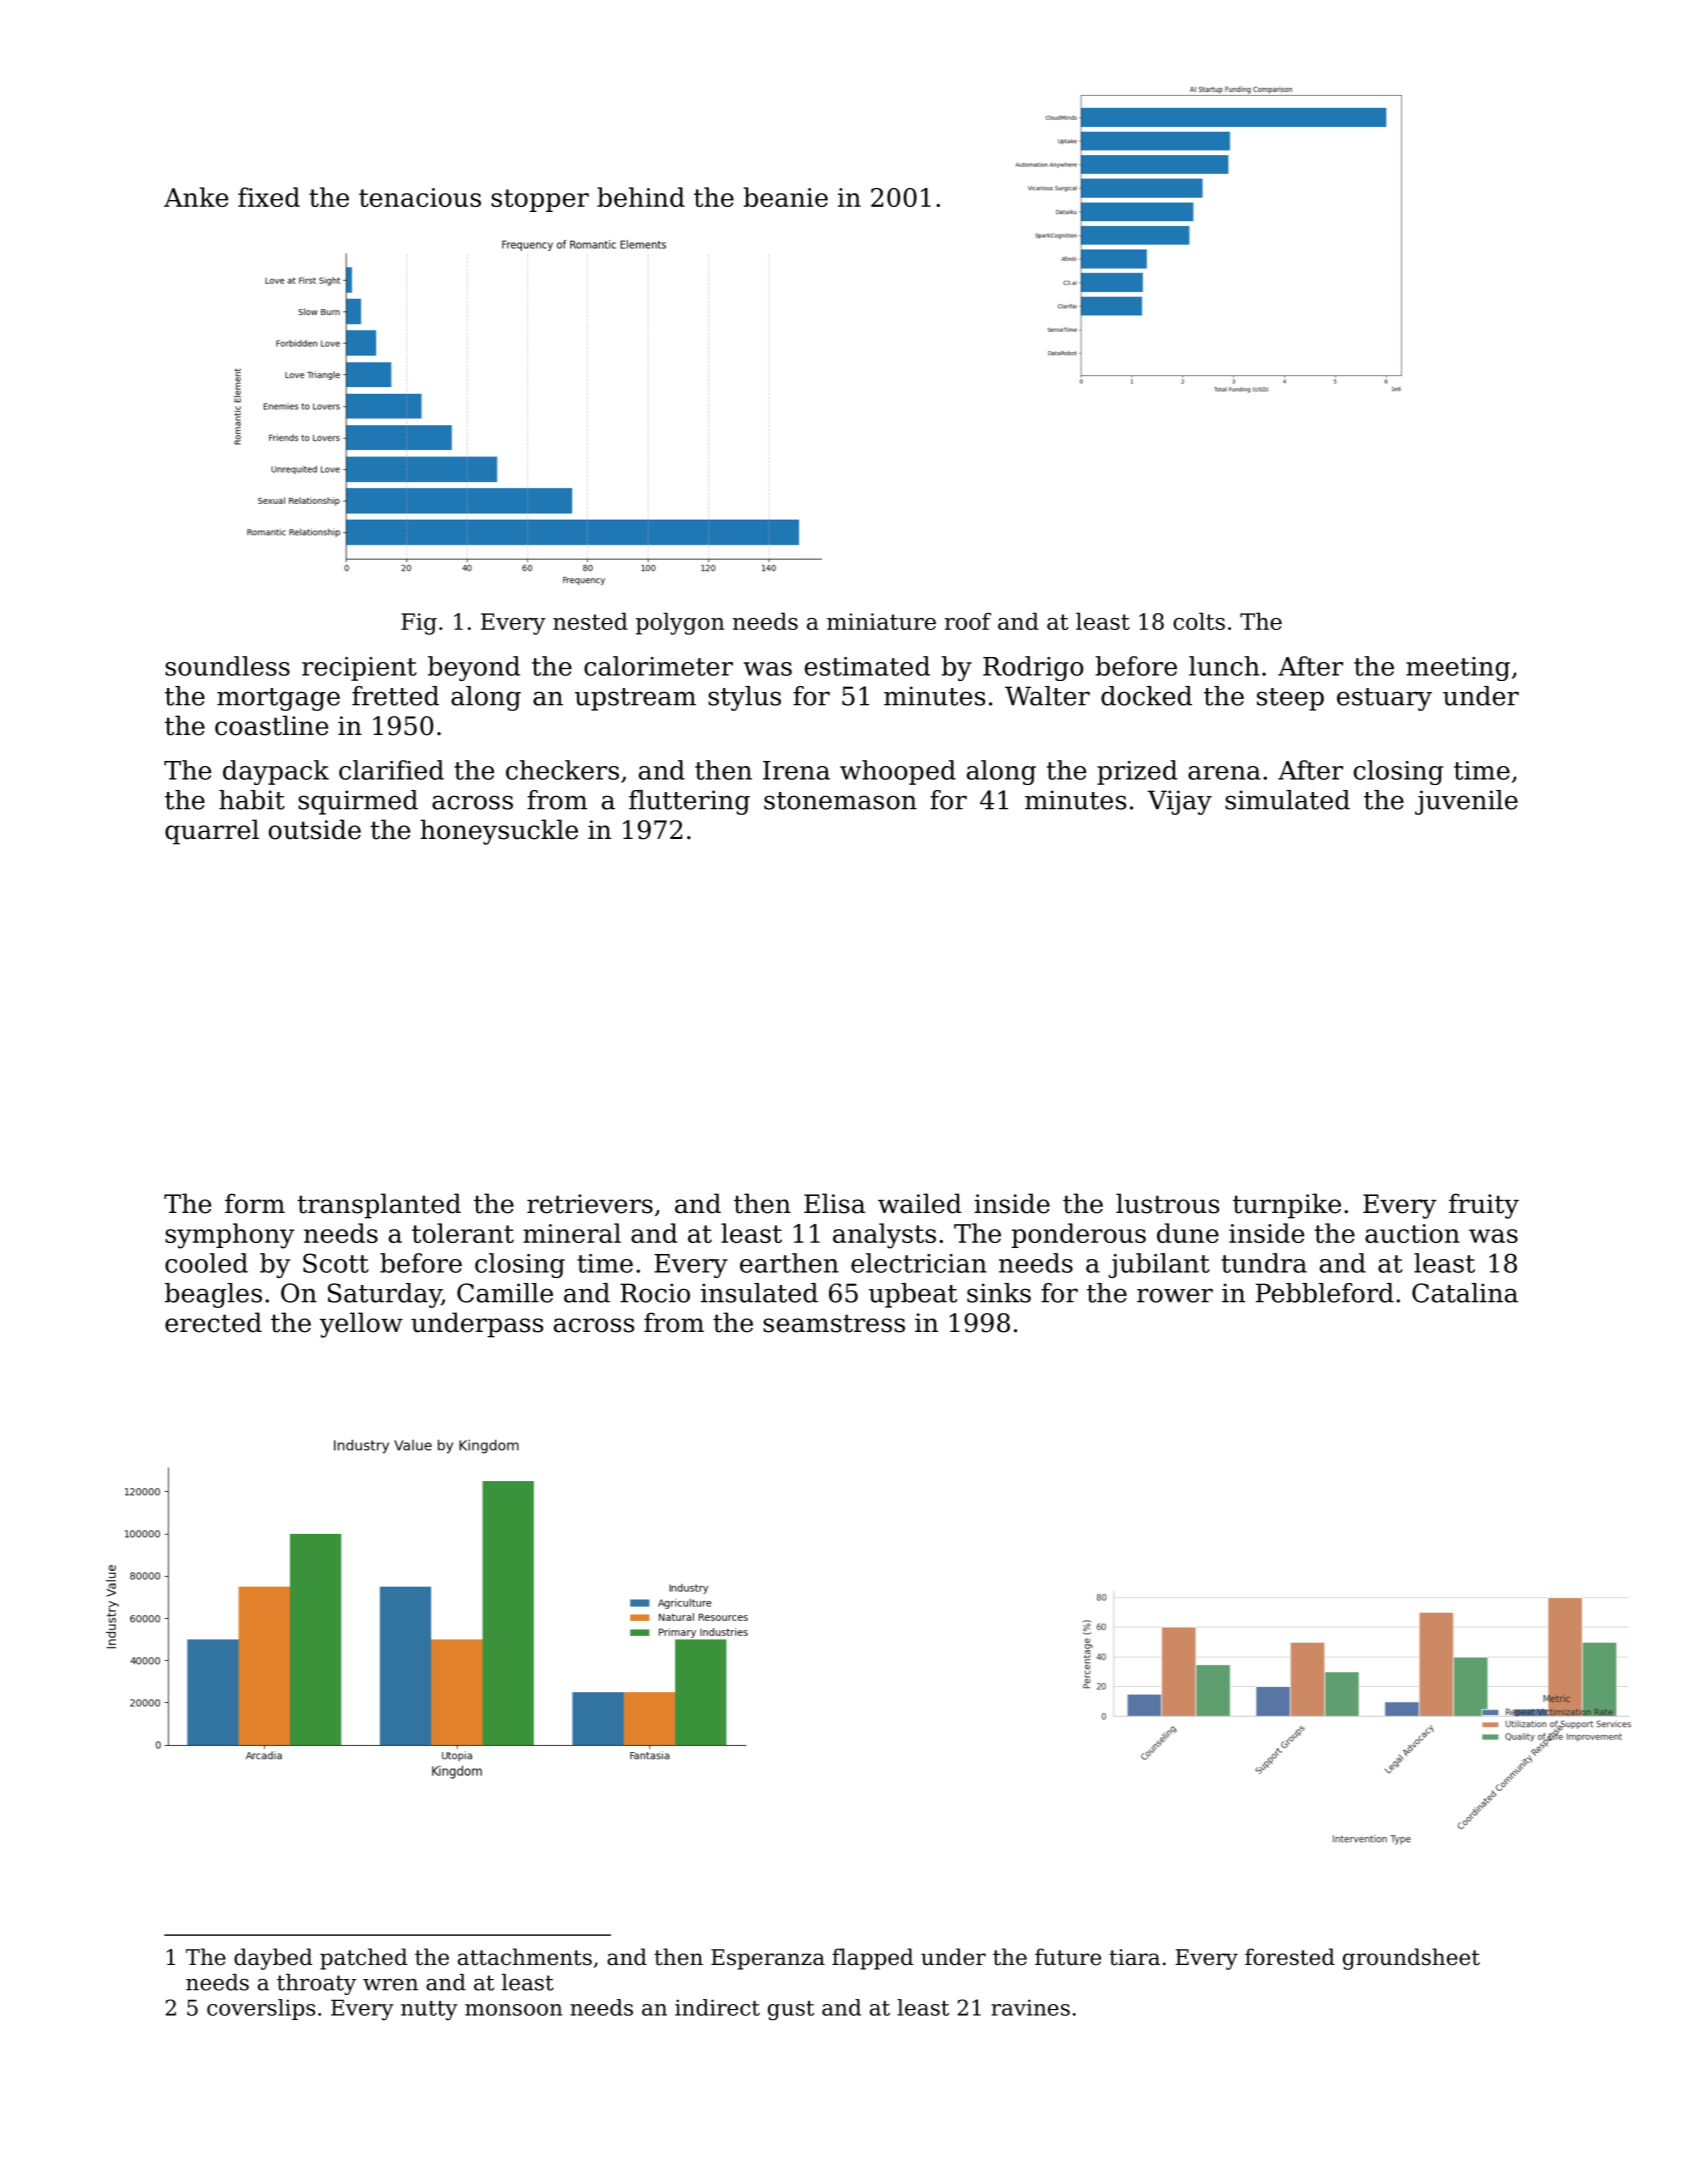 The height and width of the screenshot is (2178, 1683). What do you see at coordinates (196, 197) in the screenshot?
I see `Anke` at bounding box center [196, 197].
